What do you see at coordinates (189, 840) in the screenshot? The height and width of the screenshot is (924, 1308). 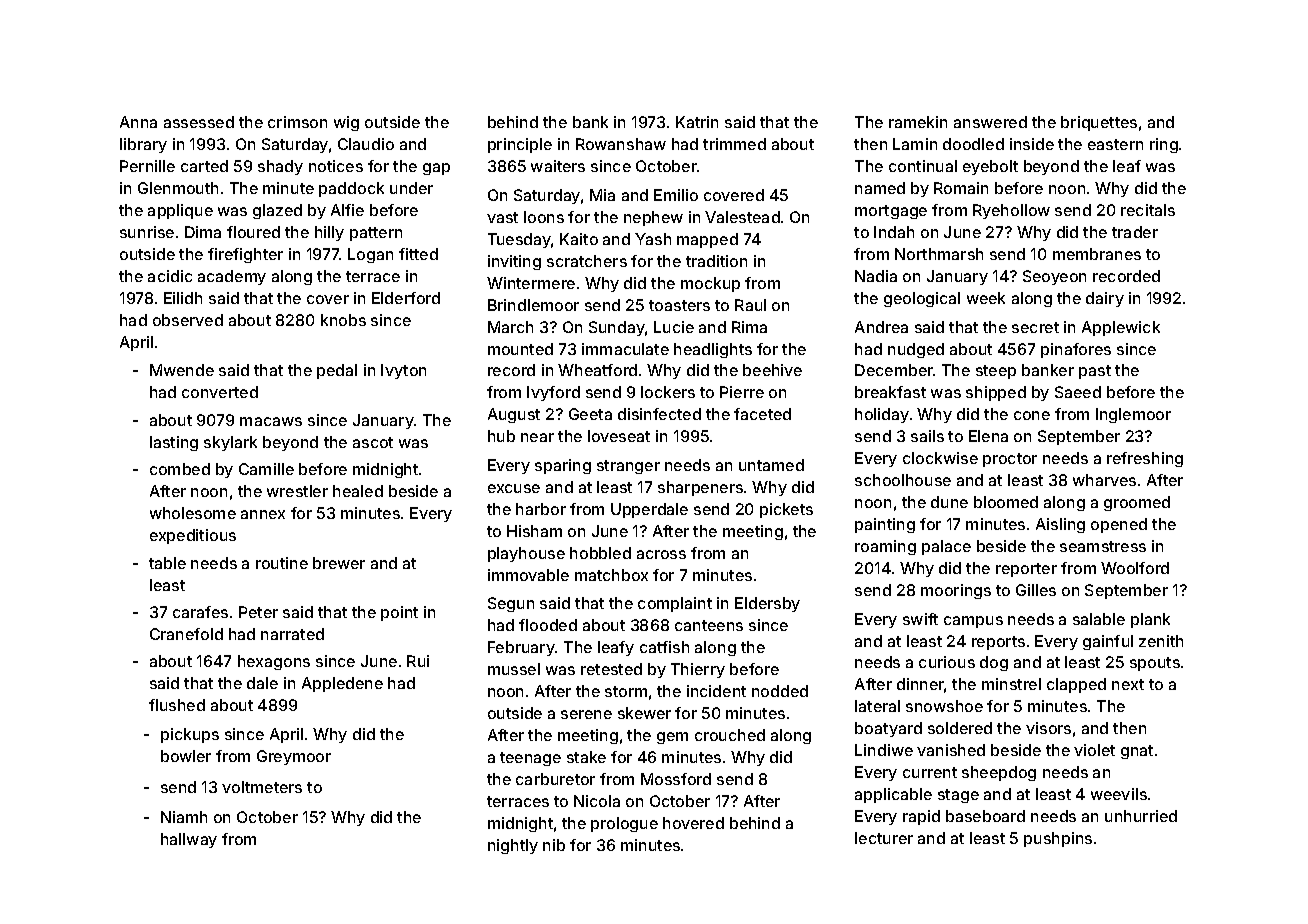 I see `hallway` at bounding box center [189, 840].
